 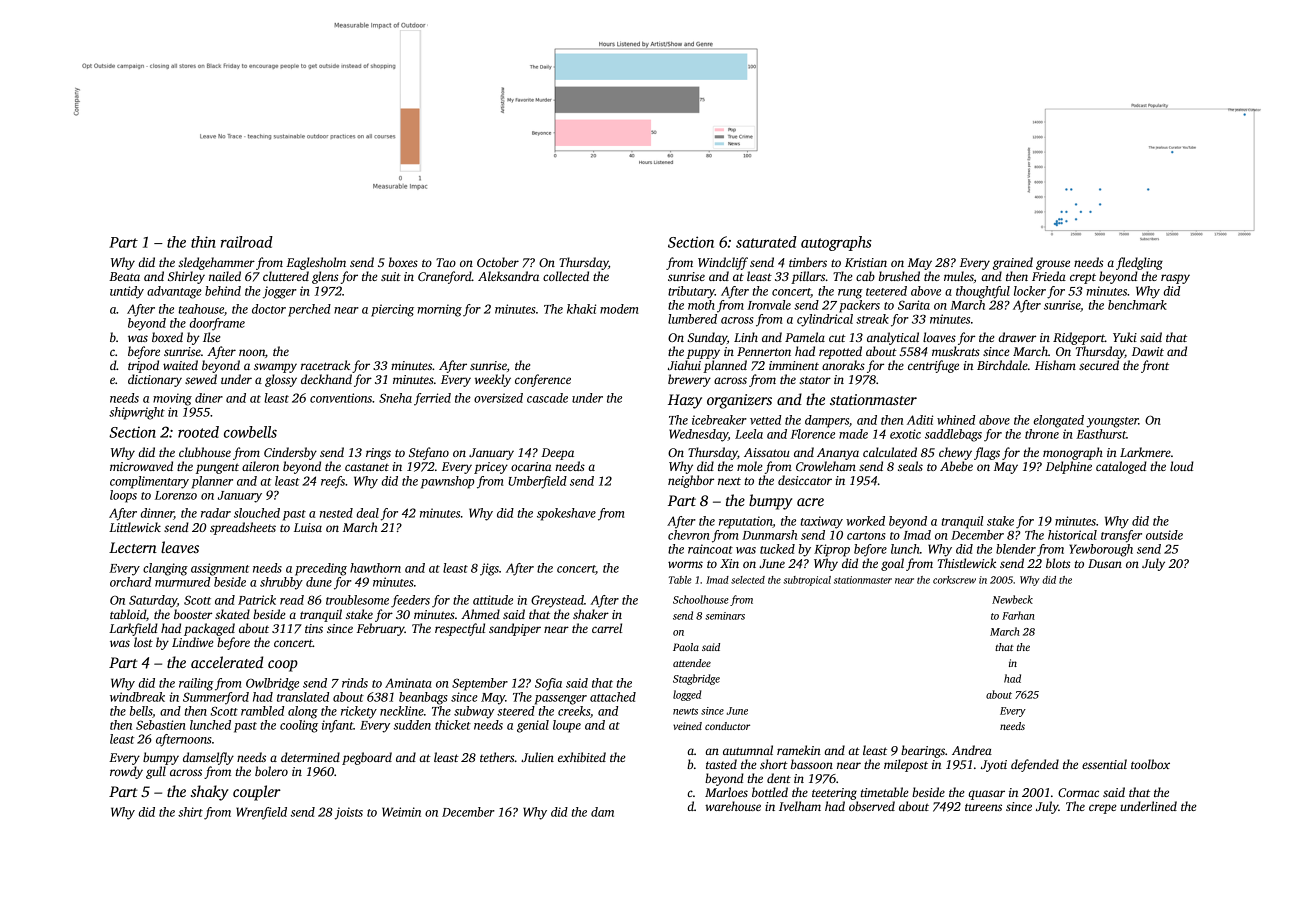 I want to click on Sarita, so click(x=914, y=305).
